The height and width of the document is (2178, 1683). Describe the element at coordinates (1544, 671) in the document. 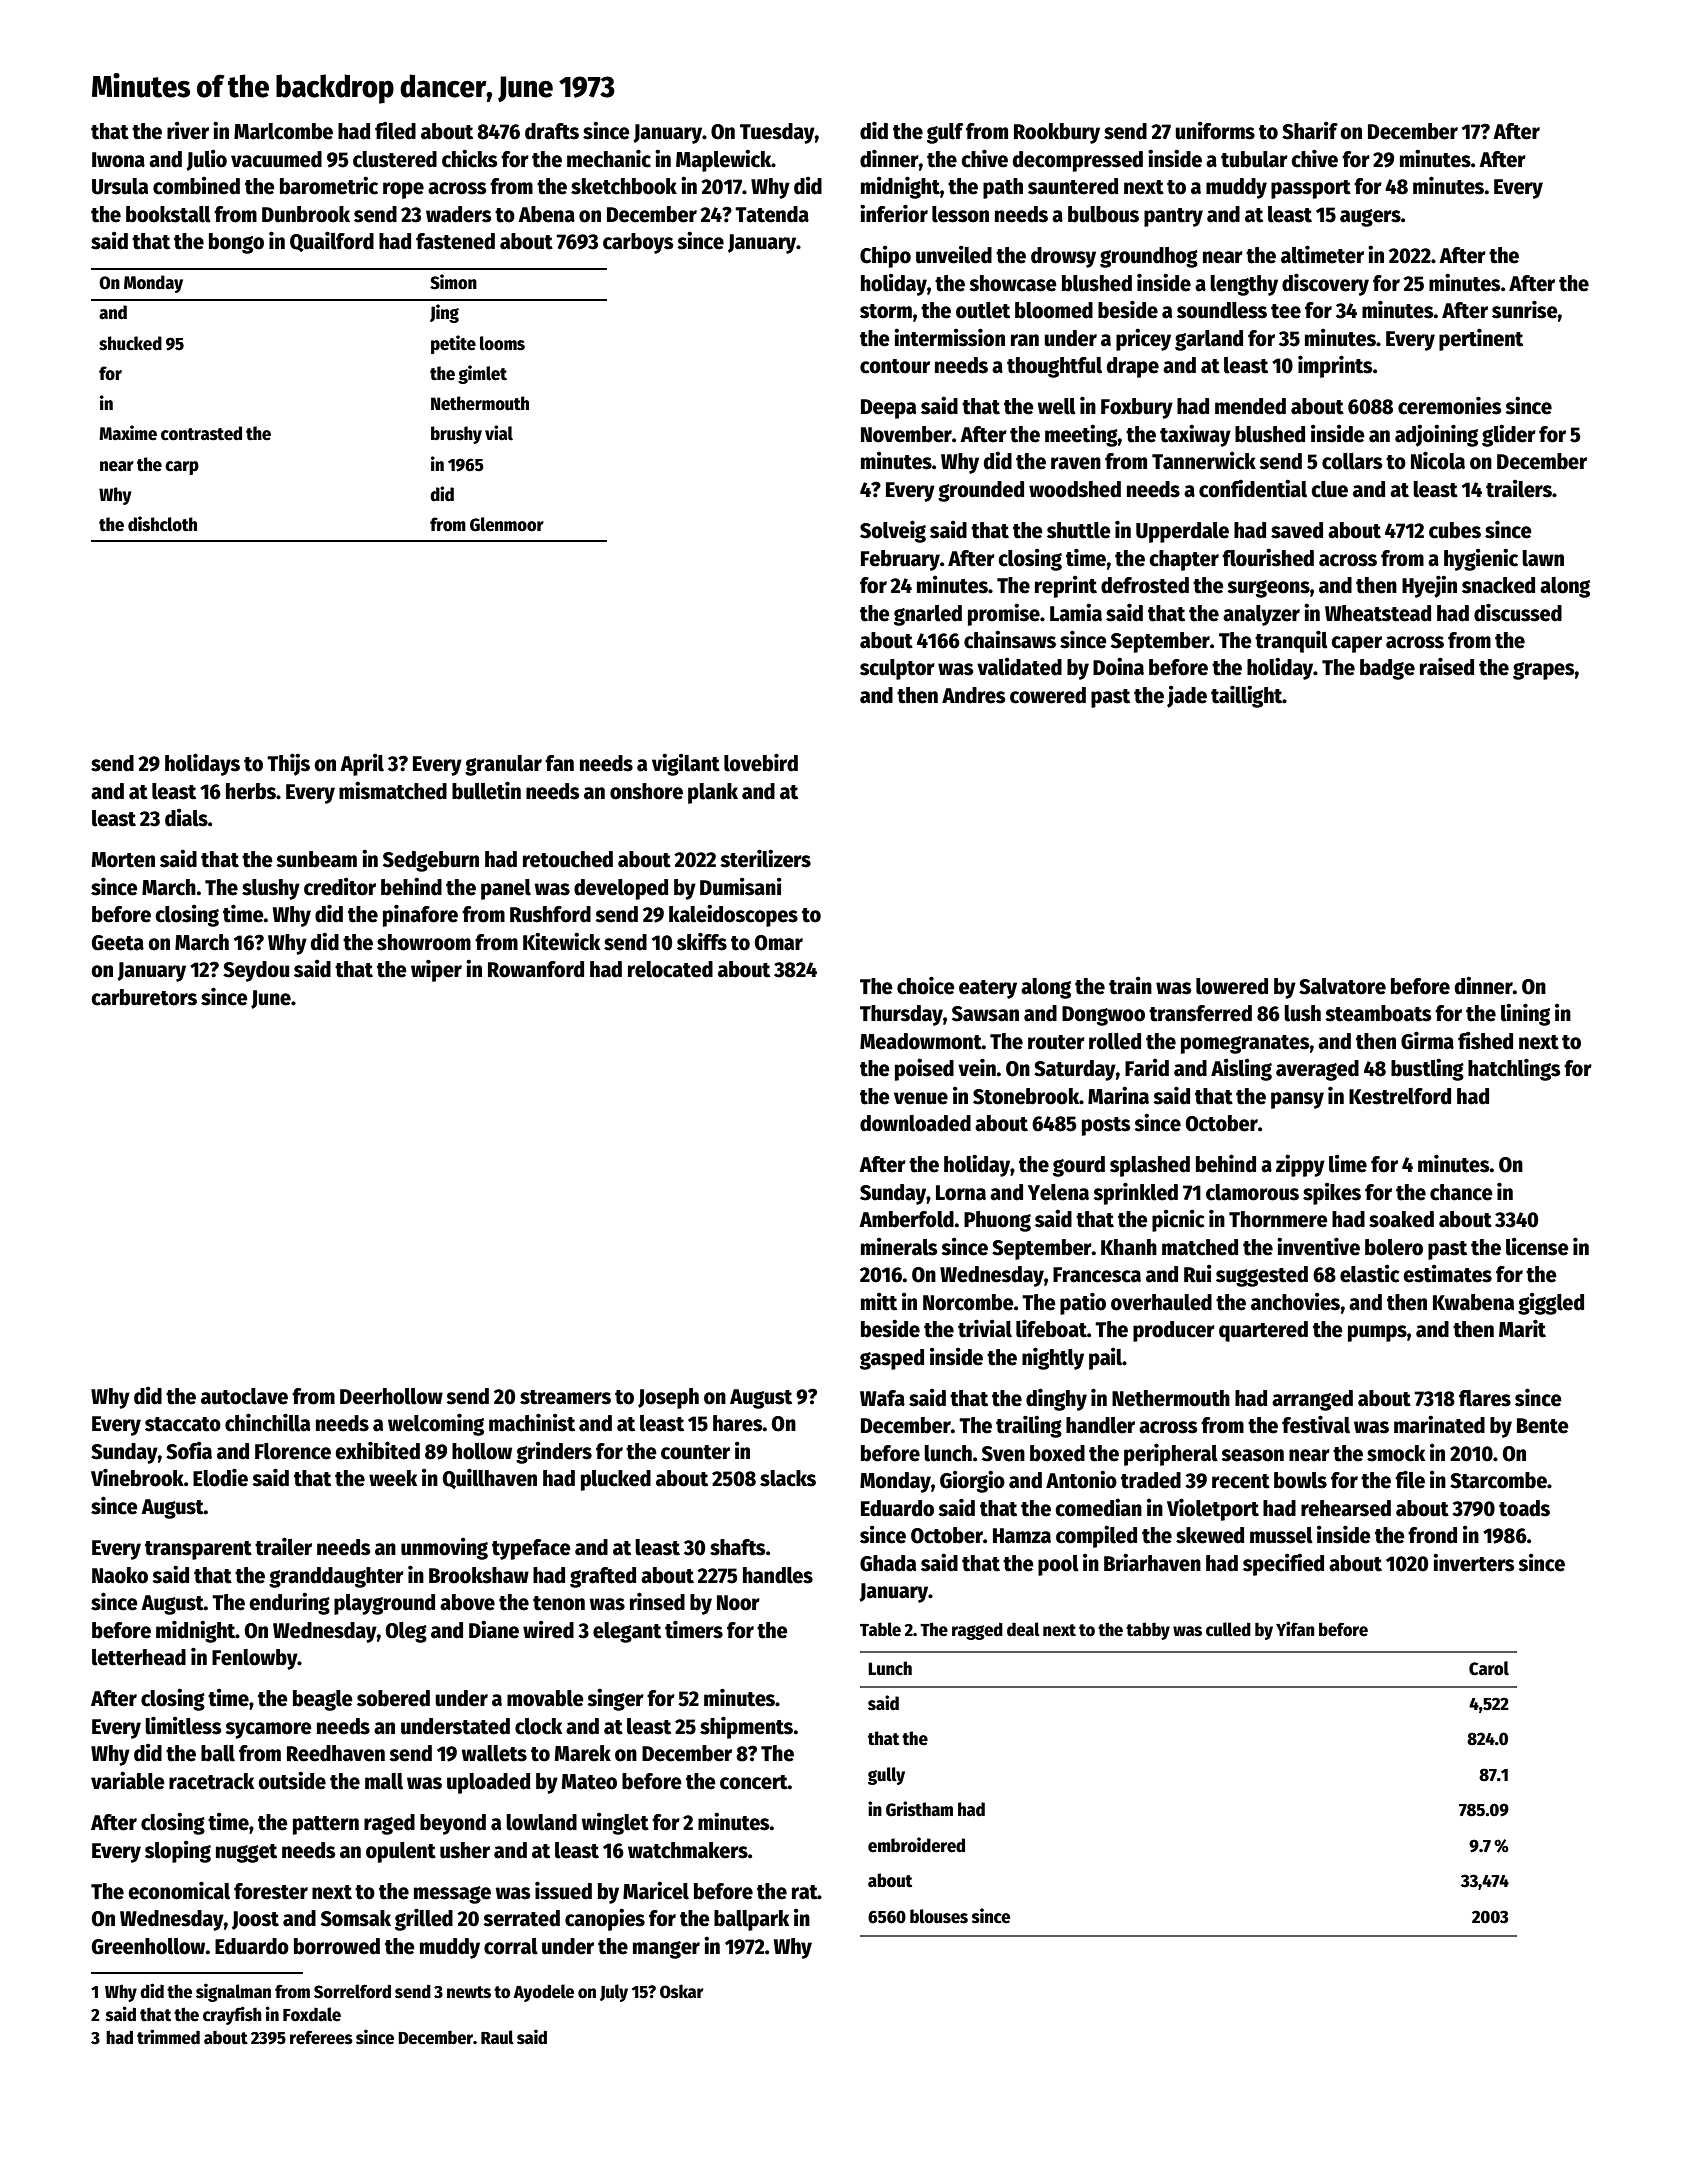

I see `grapes` at that location.
